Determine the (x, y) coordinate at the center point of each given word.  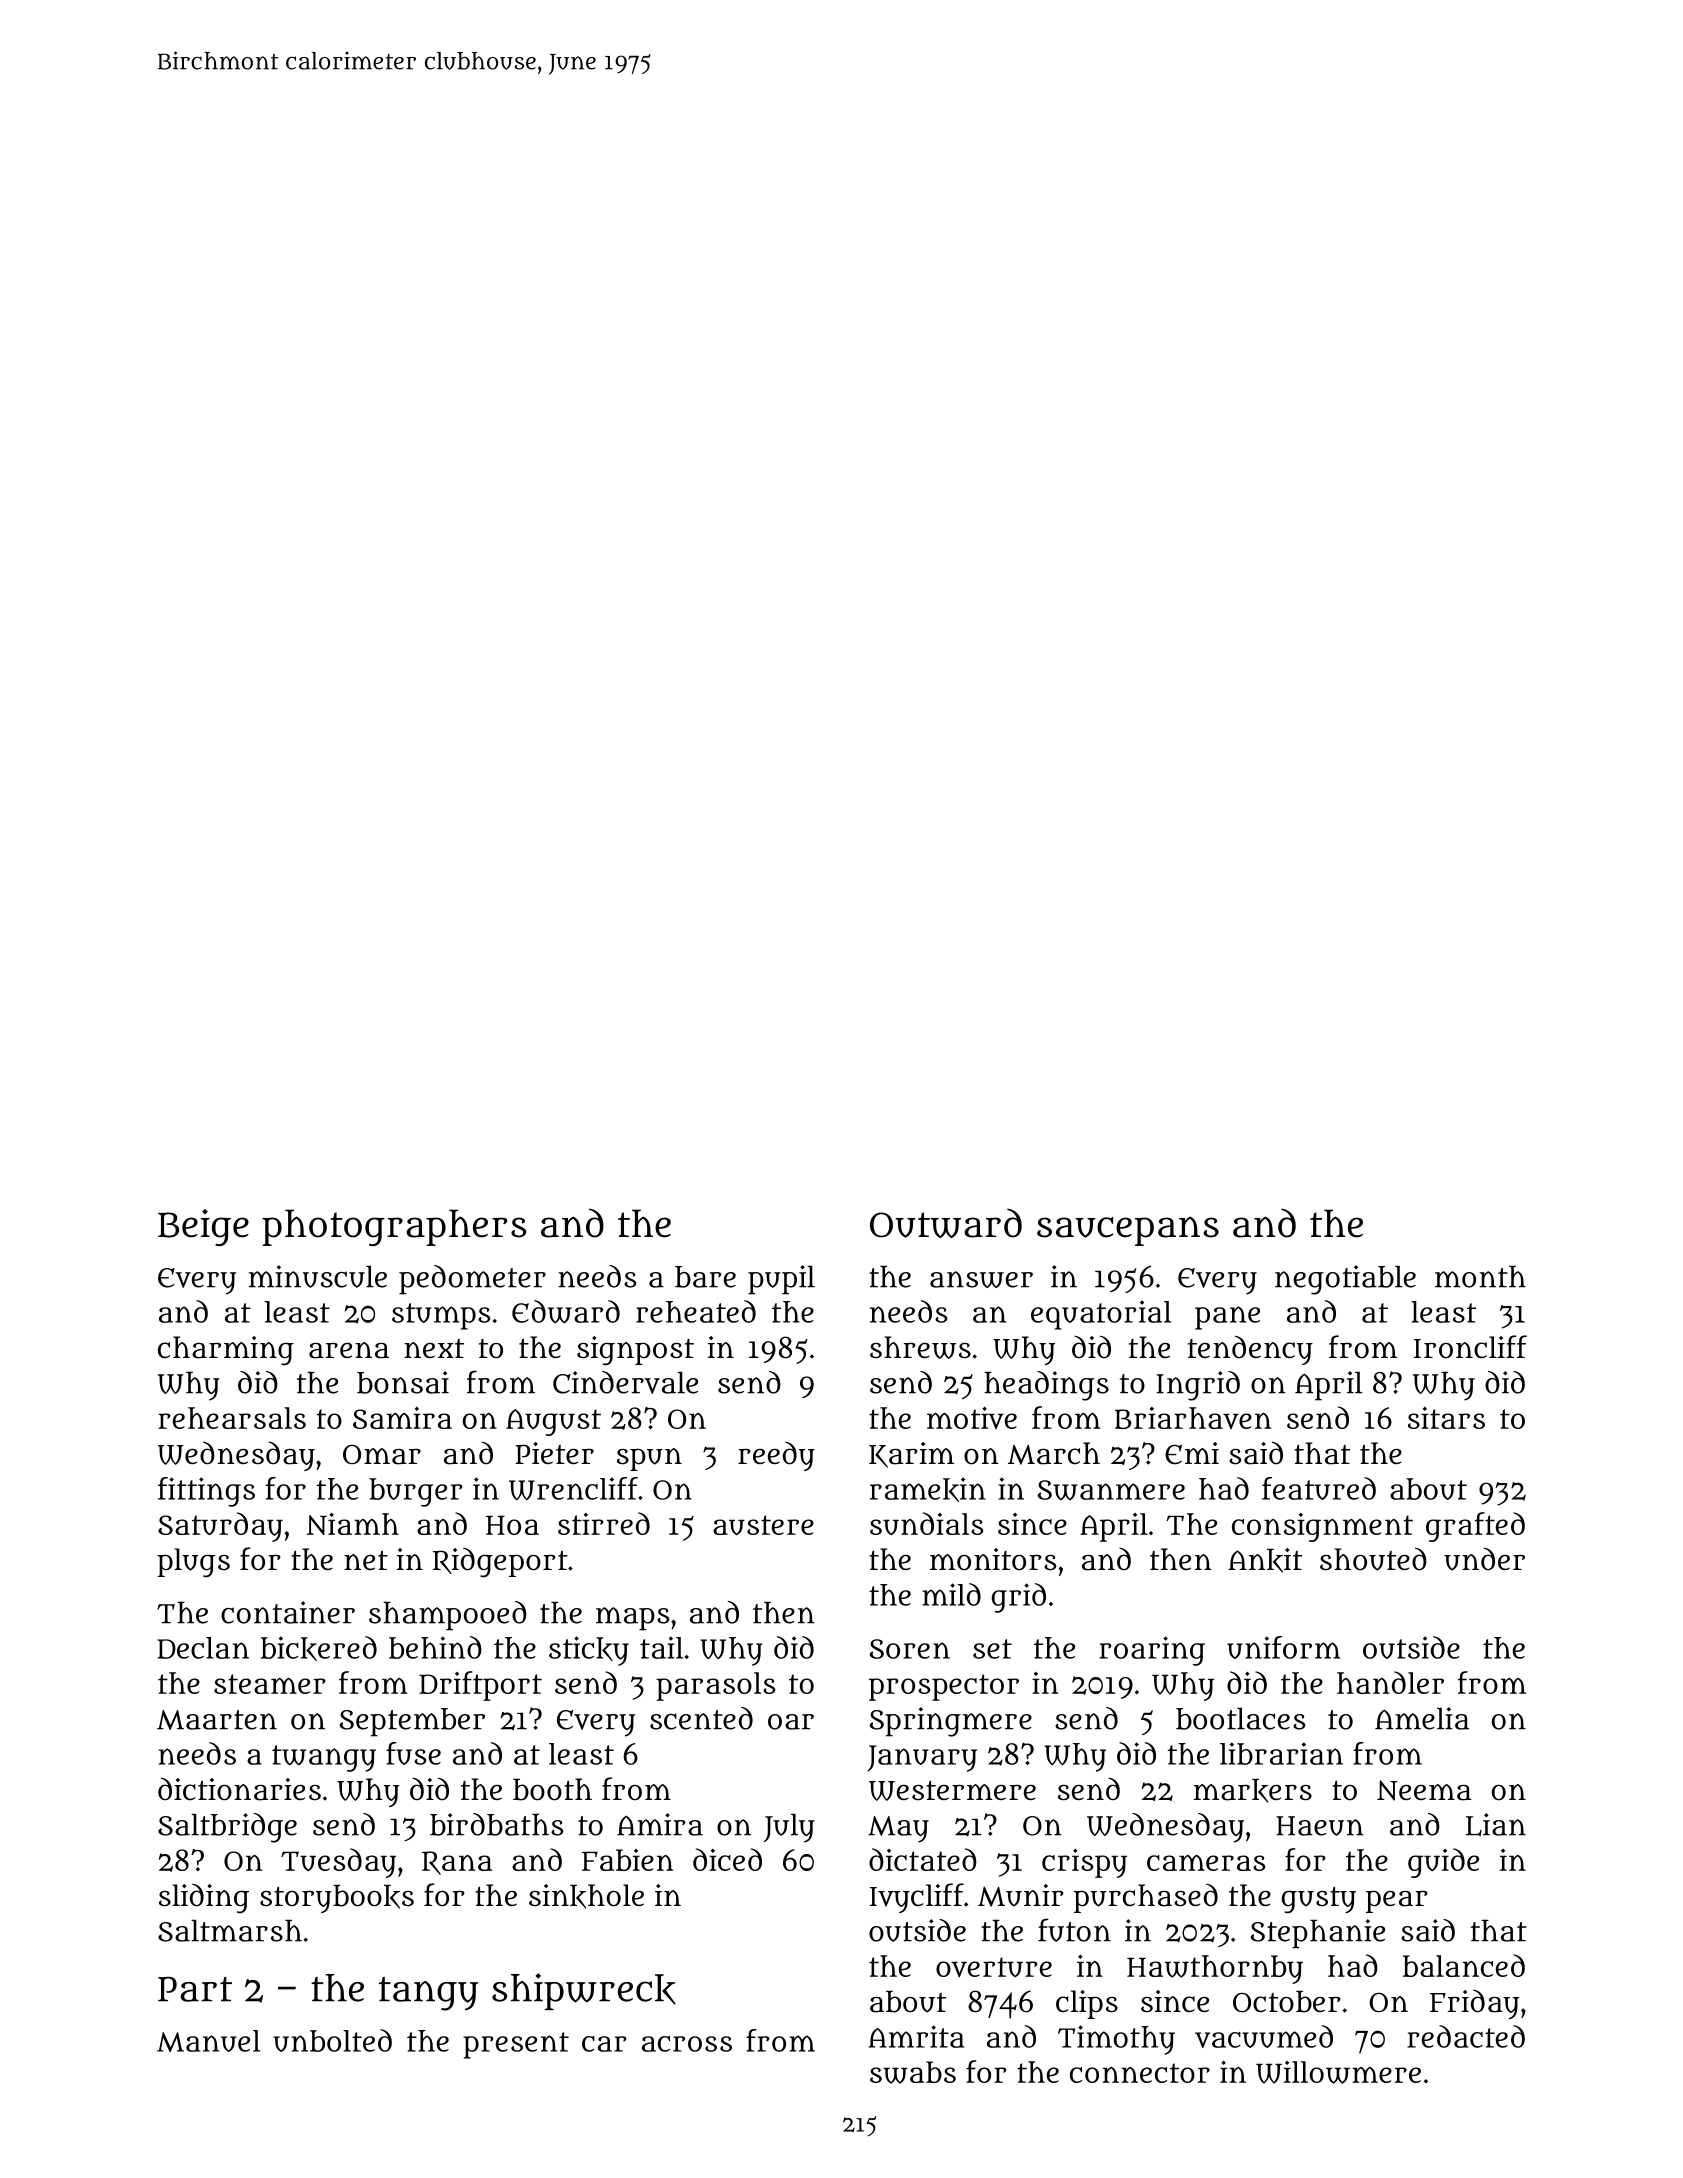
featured (1319, 1488)
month (1480, 1277)
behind (435, 1647)
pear (1397, 1902)
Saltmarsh (230, 1931)
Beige (203, 1227)
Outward (946, 1223)
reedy (776, 1456)
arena (349, 1350)
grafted (1475, 1527)
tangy (428, 1993)
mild (952, 1594)
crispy (1084, 1863)
